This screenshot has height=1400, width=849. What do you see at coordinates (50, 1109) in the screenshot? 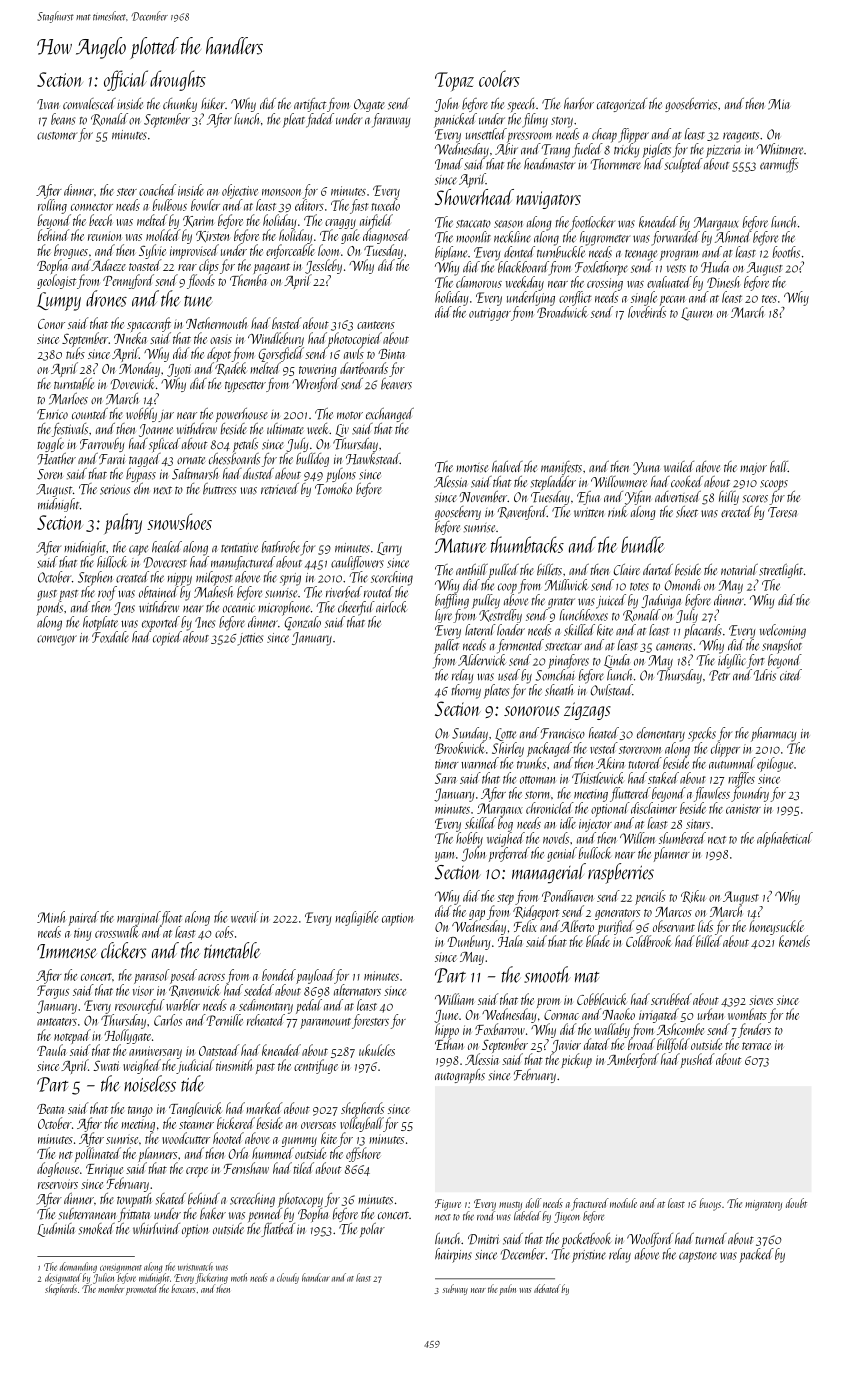
I see `Beata` at bounding box center [50, 1109].
